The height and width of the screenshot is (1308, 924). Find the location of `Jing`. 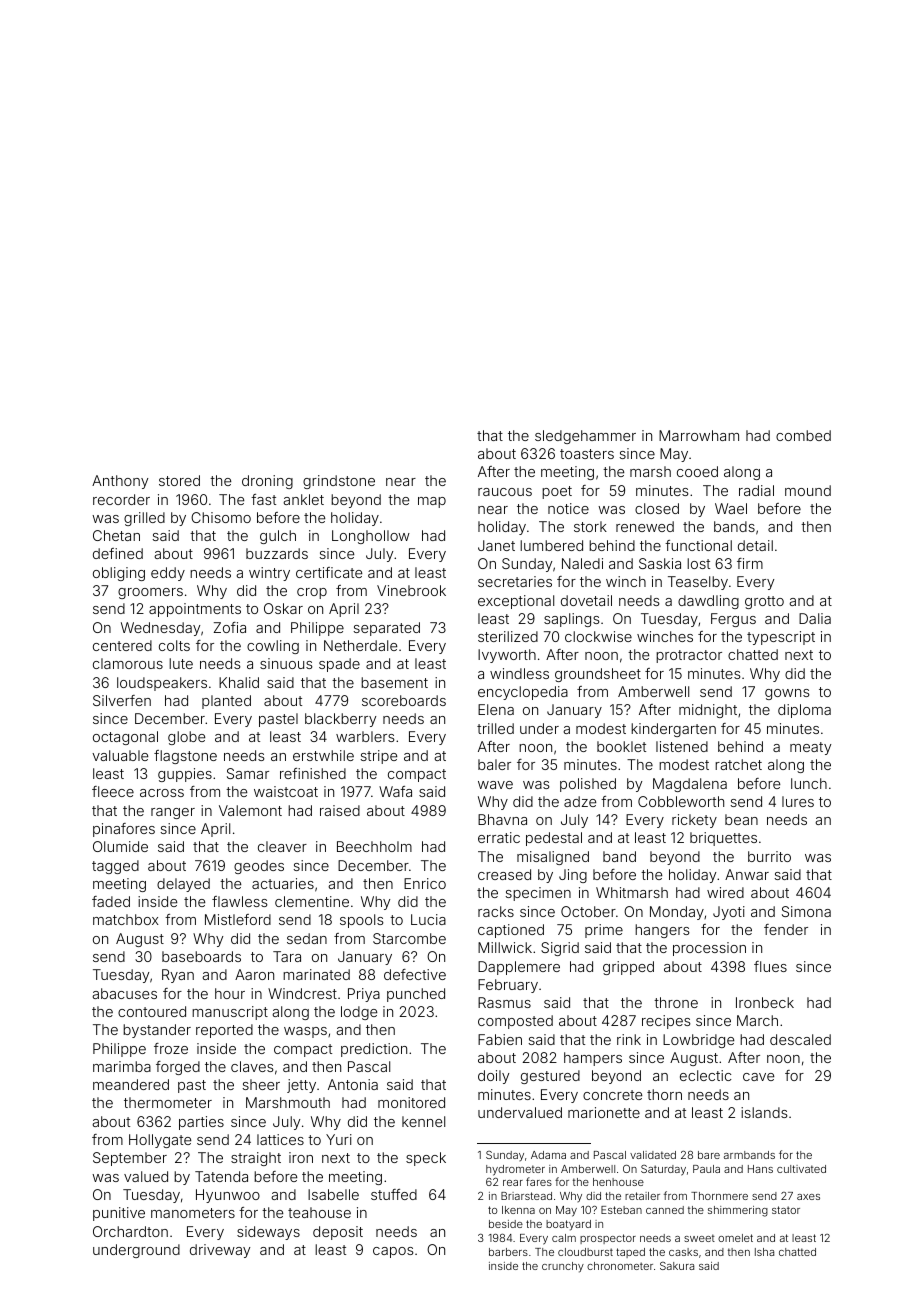

Jing is located at coordinates (573, 876).
